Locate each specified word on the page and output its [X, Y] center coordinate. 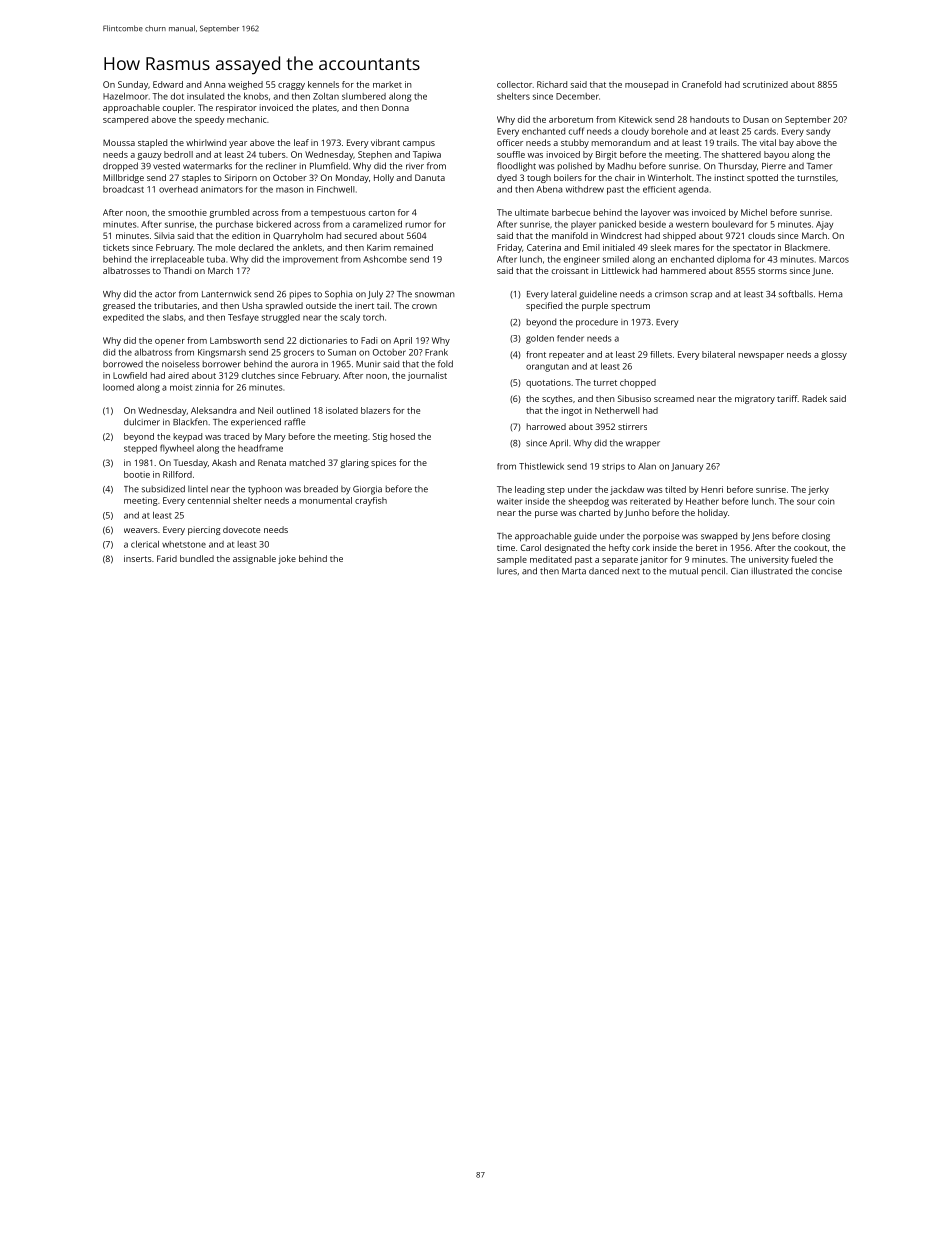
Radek [814, 398]
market [387, 84]
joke [287, 559]
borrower [222, 364]
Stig [380, 437]
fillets [661, 354]
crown [424, 306]
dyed [507, 178]
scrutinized [765, 84]
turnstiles [816, 177]
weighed [245, 85]
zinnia [207, 387]
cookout [810, 547]
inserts [138, 558]
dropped [120, 167]
